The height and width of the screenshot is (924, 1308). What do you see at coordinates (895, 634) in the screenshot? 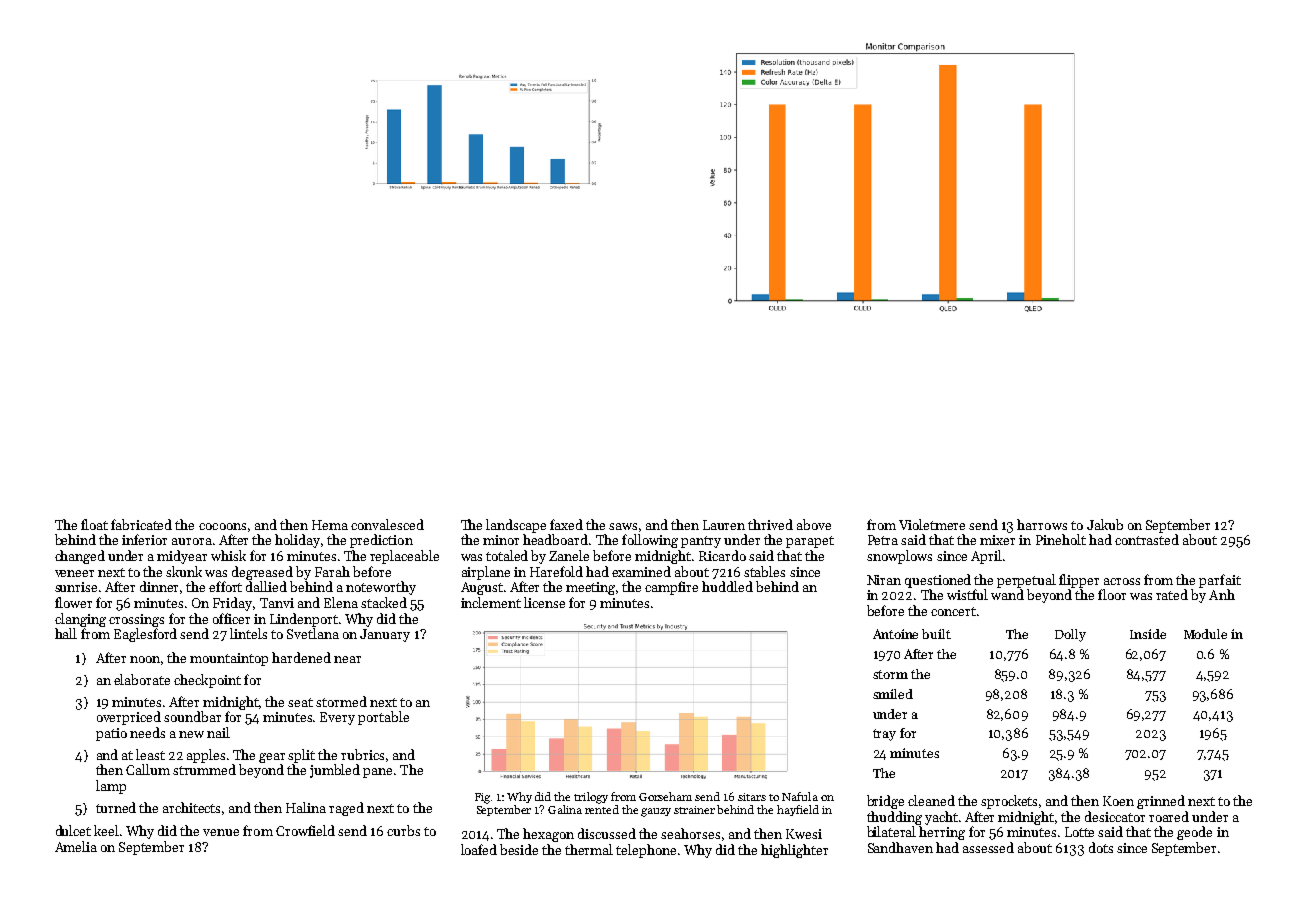
I see `Antoine` at bounding box center [895, 634].
